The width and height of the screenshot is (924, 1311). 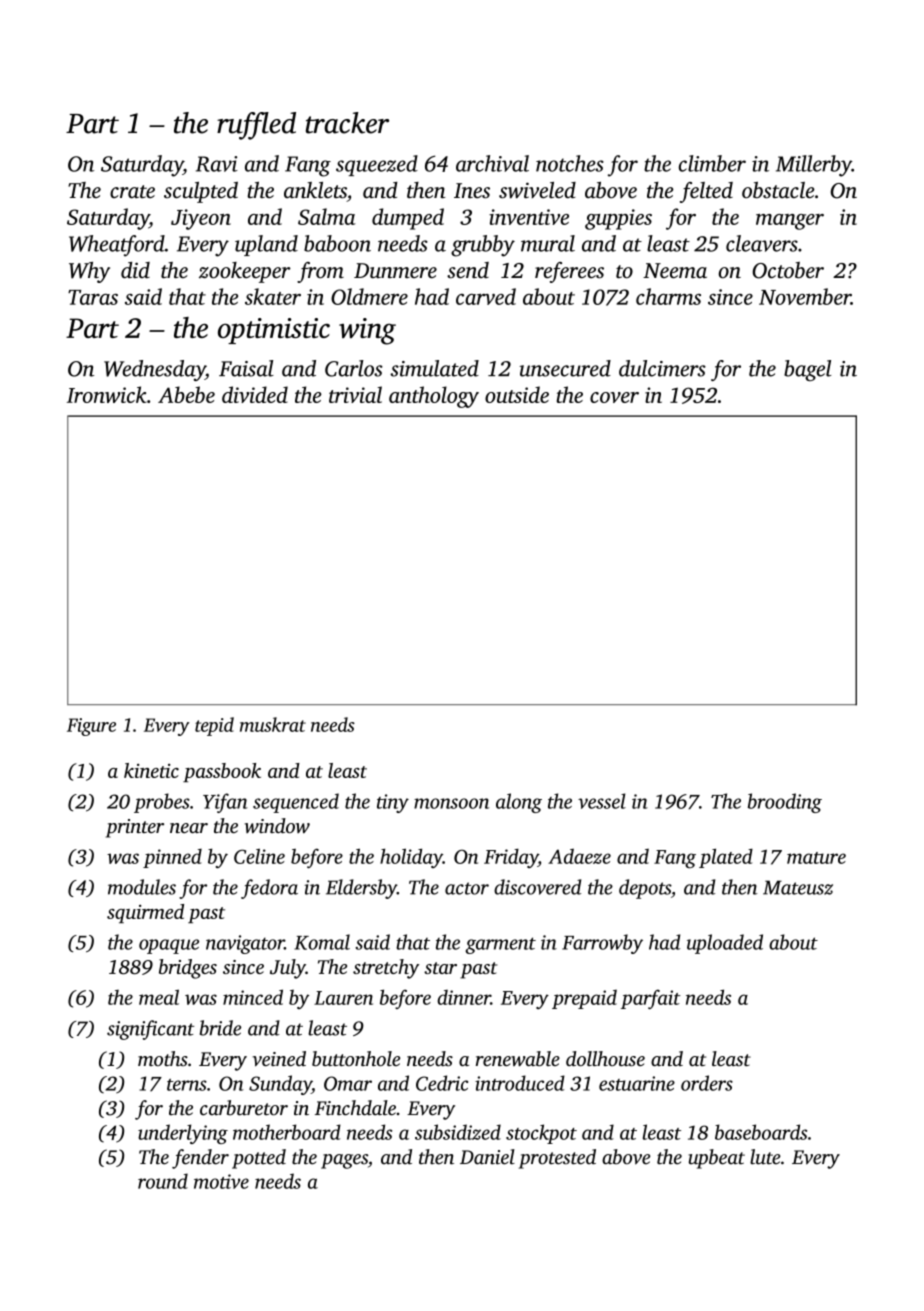 What do you see at coordinates (790, 222) in the screenshot?
I see `manger` at bounding box center [790, 222].
